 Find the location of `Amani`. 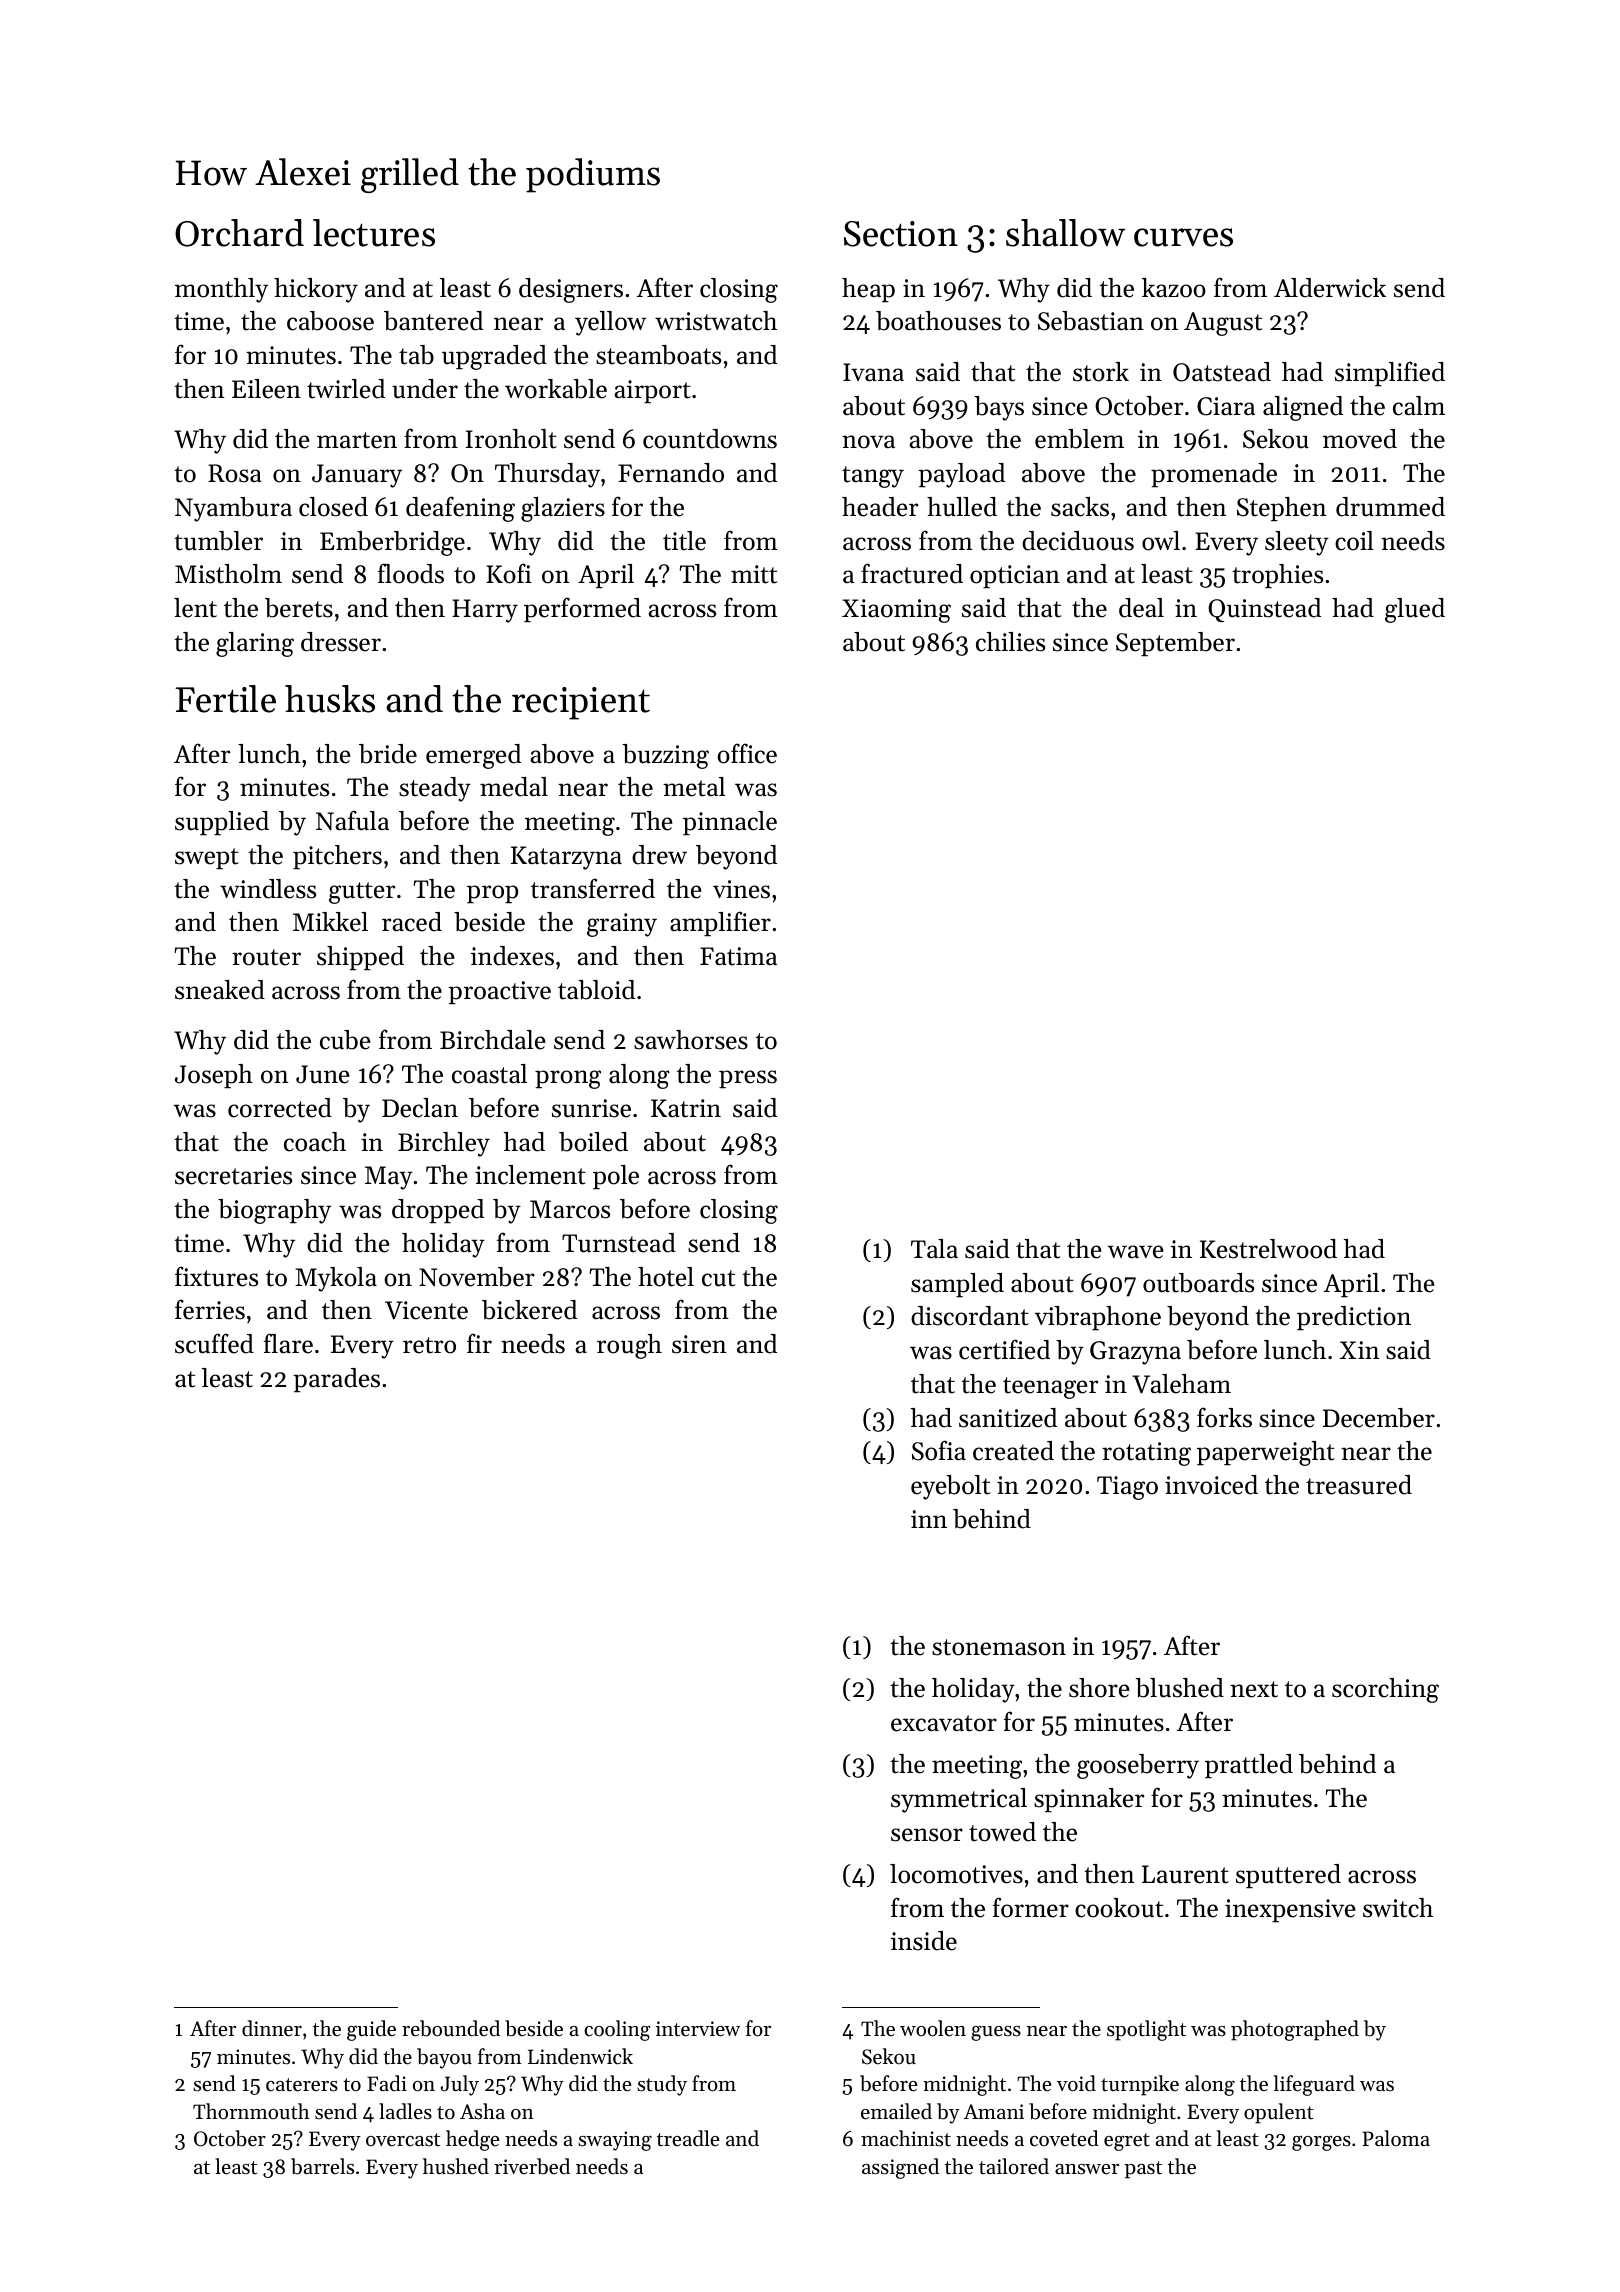

Amani is located at coordinates (994, 2111).
